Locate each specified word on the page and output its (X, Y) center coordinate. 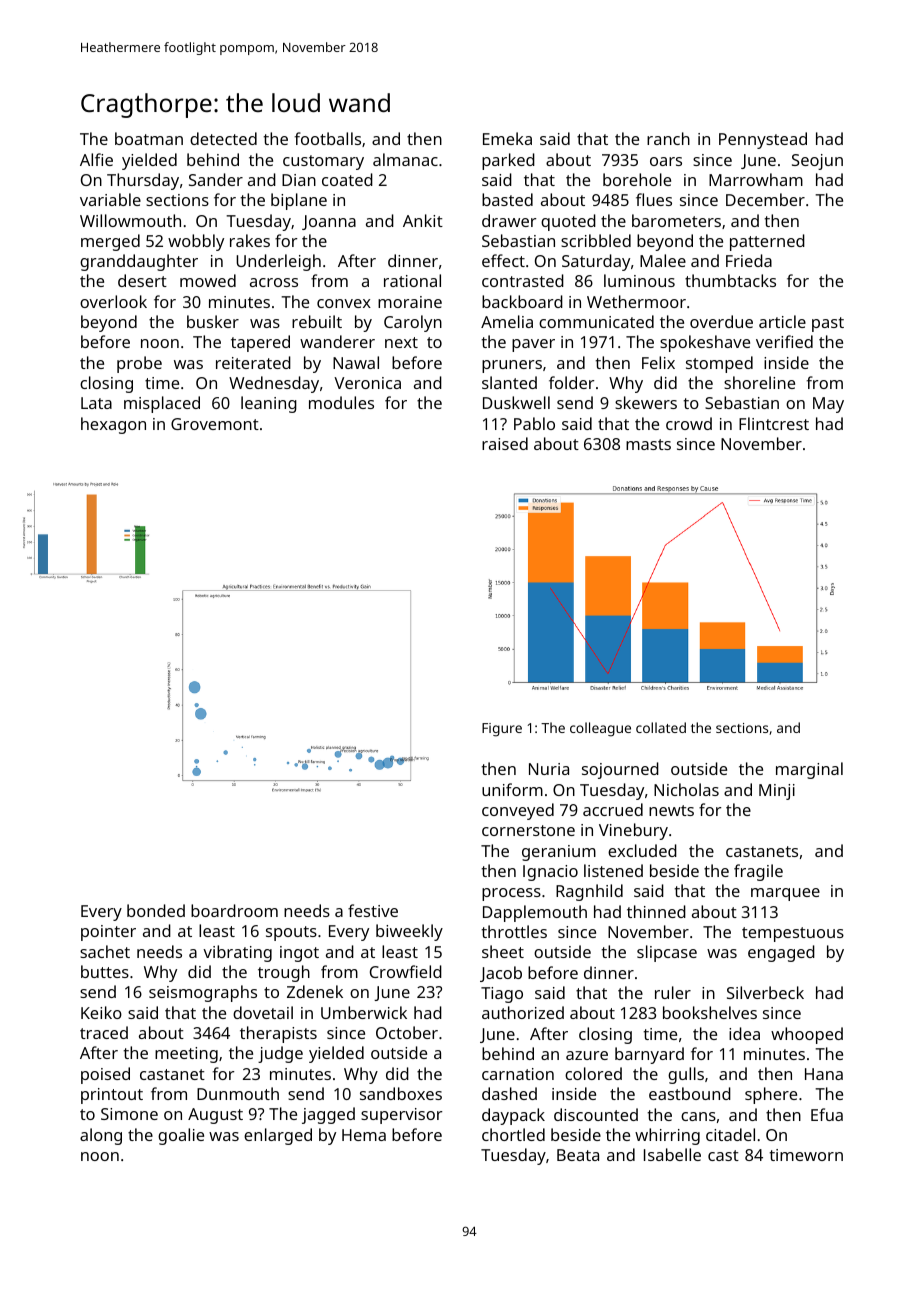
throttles (514, 931)
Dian (299, 180)
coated (347, 179)
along (101, 1136)
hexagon (113, 425)
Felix (658, 362)
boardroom (234, 910)
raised (505, 443)
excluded (642, 850)
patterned (767, 242)
